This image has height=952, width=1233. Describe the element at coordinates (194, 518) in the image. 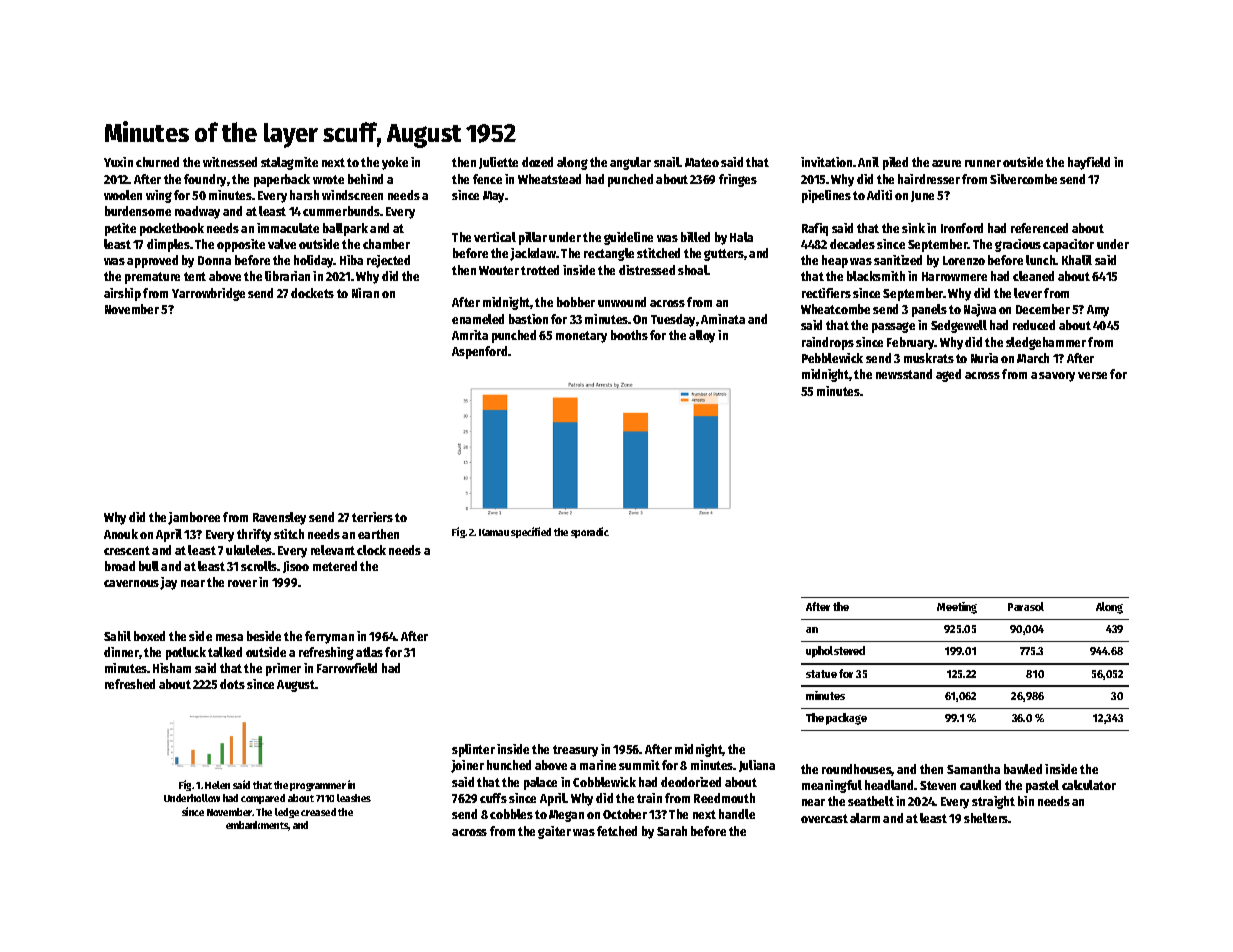

I see `jamboree` at that location.
